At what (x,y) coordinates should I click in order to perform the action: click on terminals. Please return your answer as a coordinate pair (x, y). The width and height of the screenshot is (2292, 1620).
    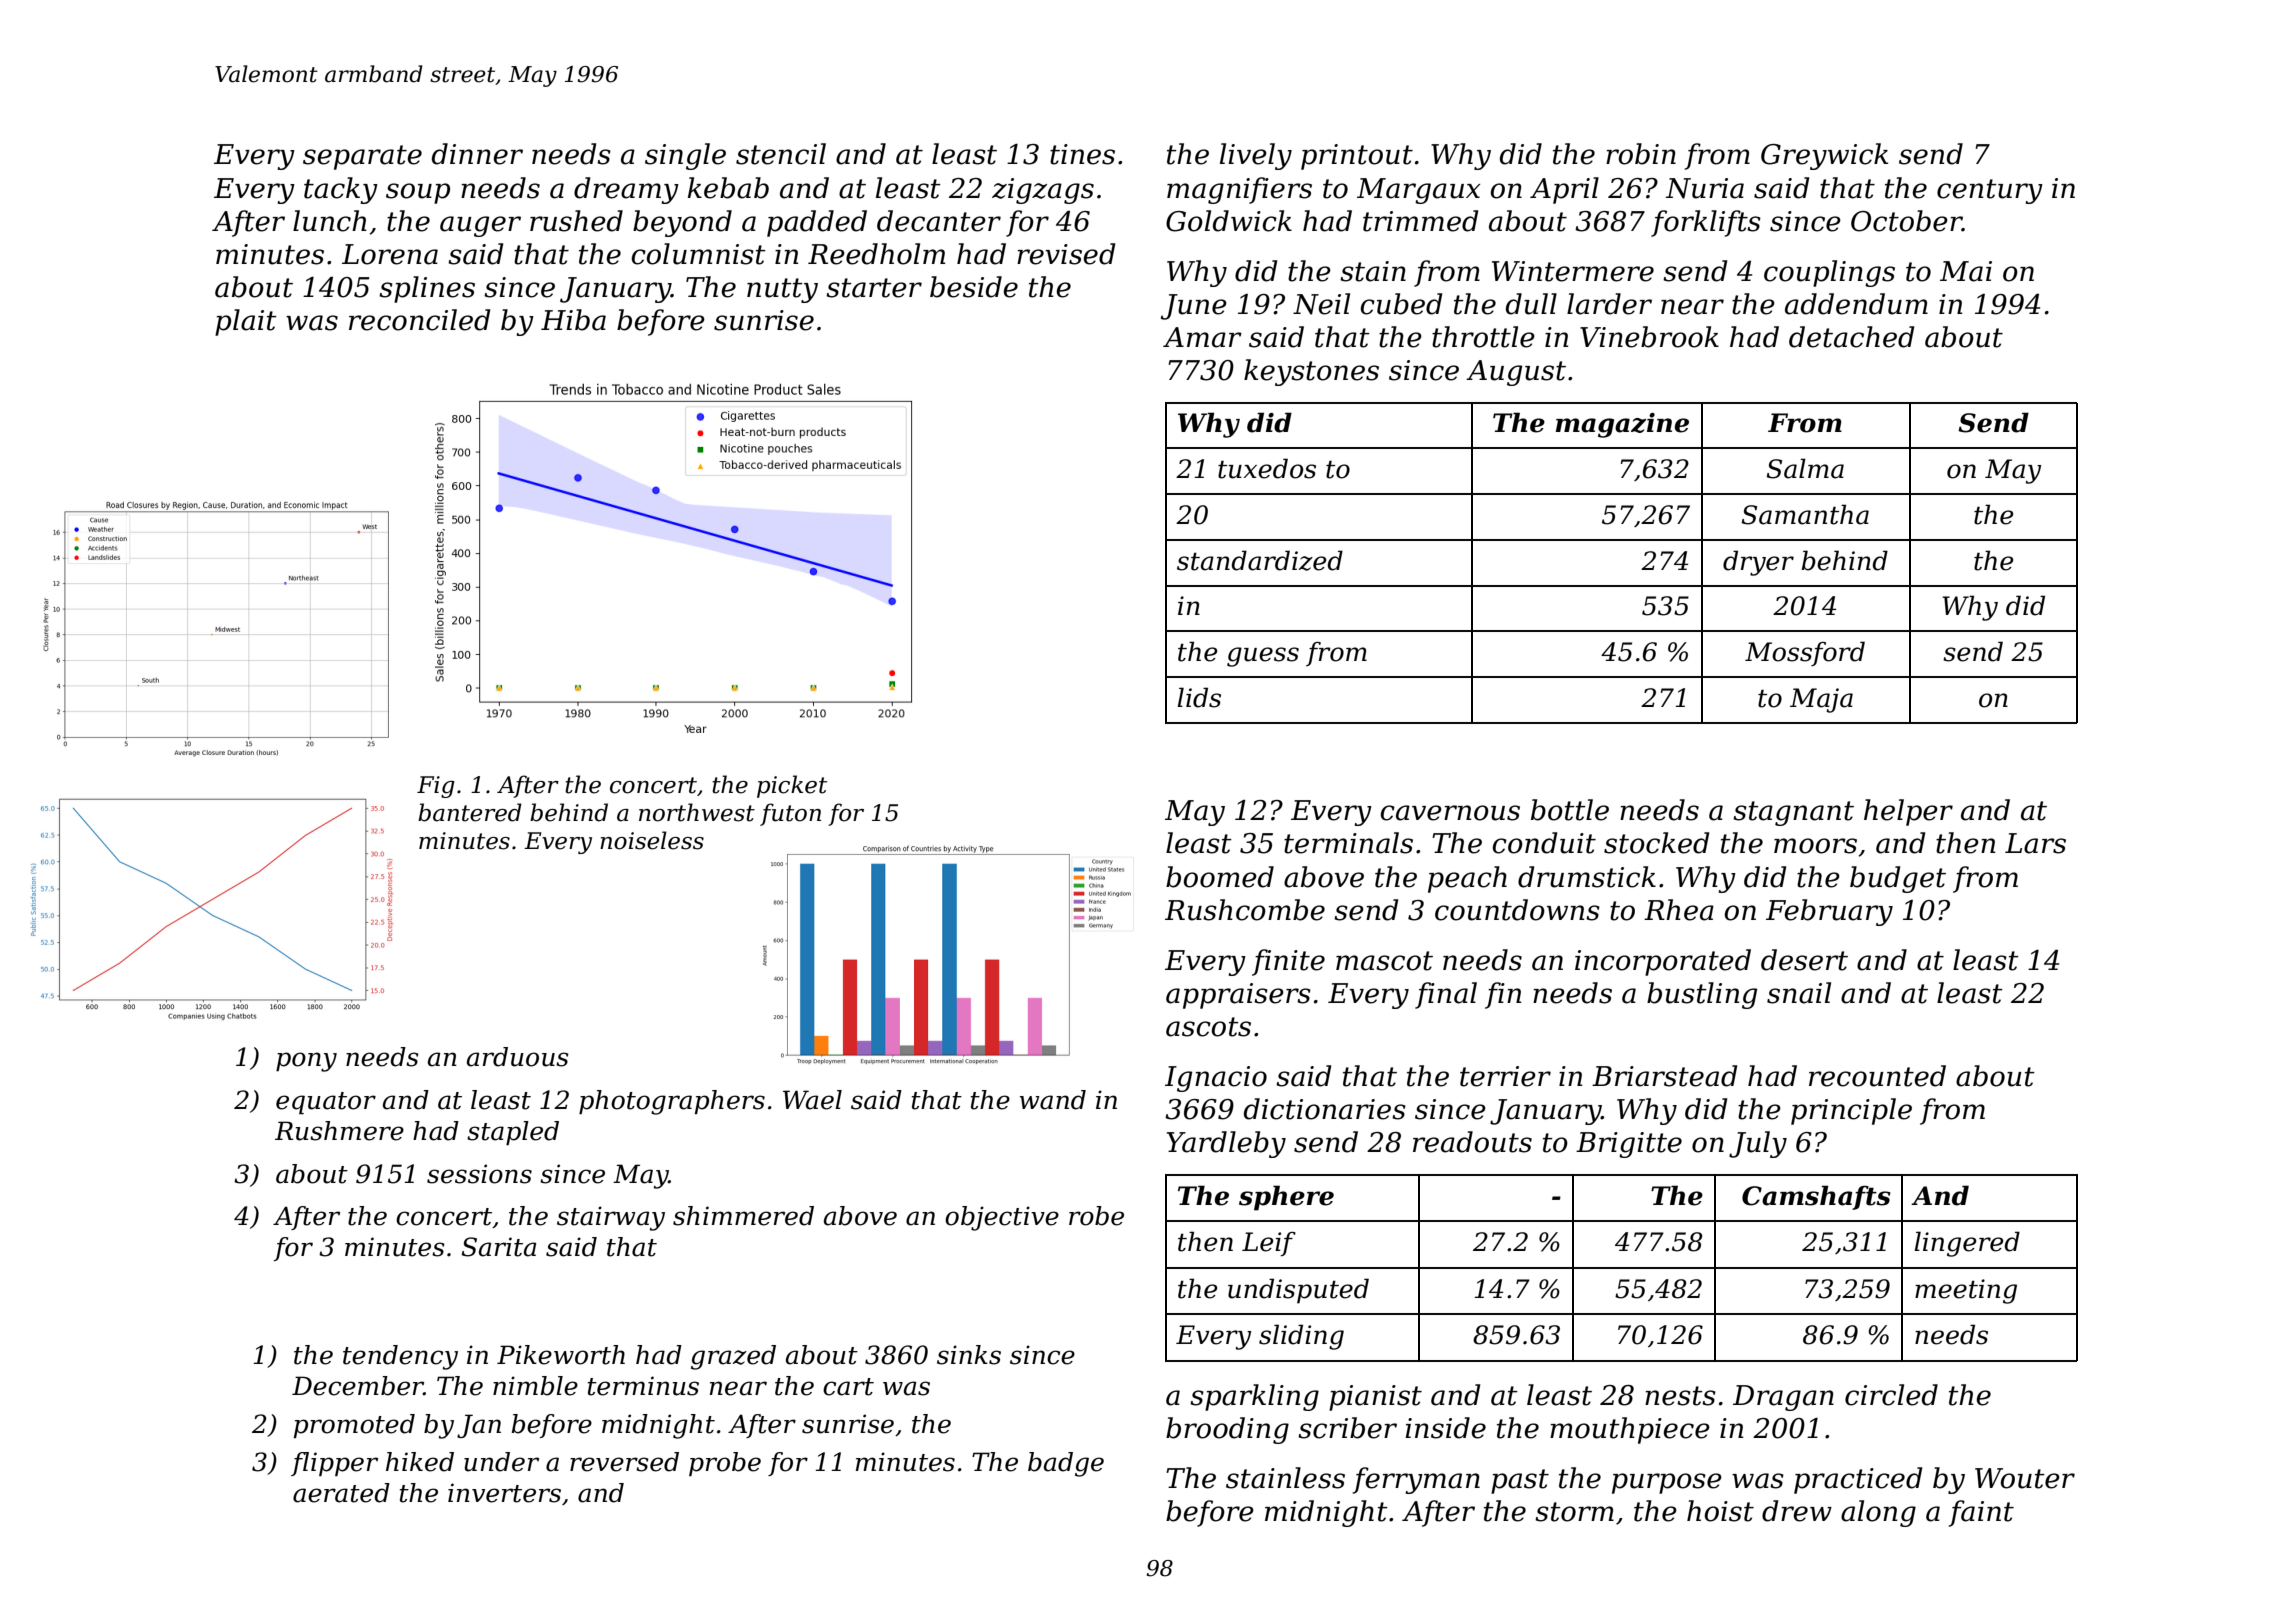
    Looking at the image, I should click on (1348, 843).
